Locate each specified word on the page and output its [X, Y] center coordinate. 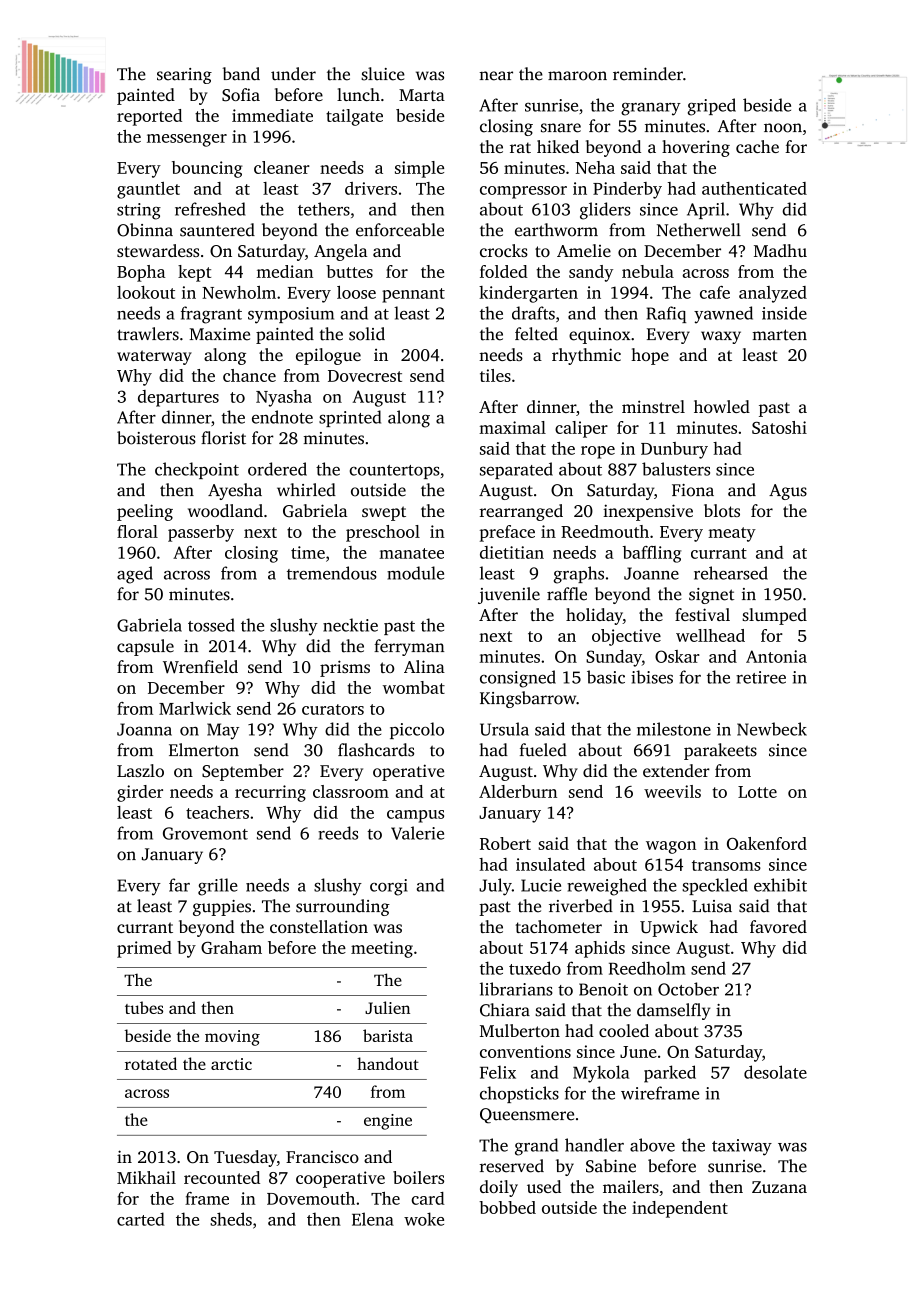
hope [650, 356]
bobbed [507, 1207]
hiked [558, 146]
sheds [231, 1219]
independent [680, 1209]
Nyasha [284, 398]
